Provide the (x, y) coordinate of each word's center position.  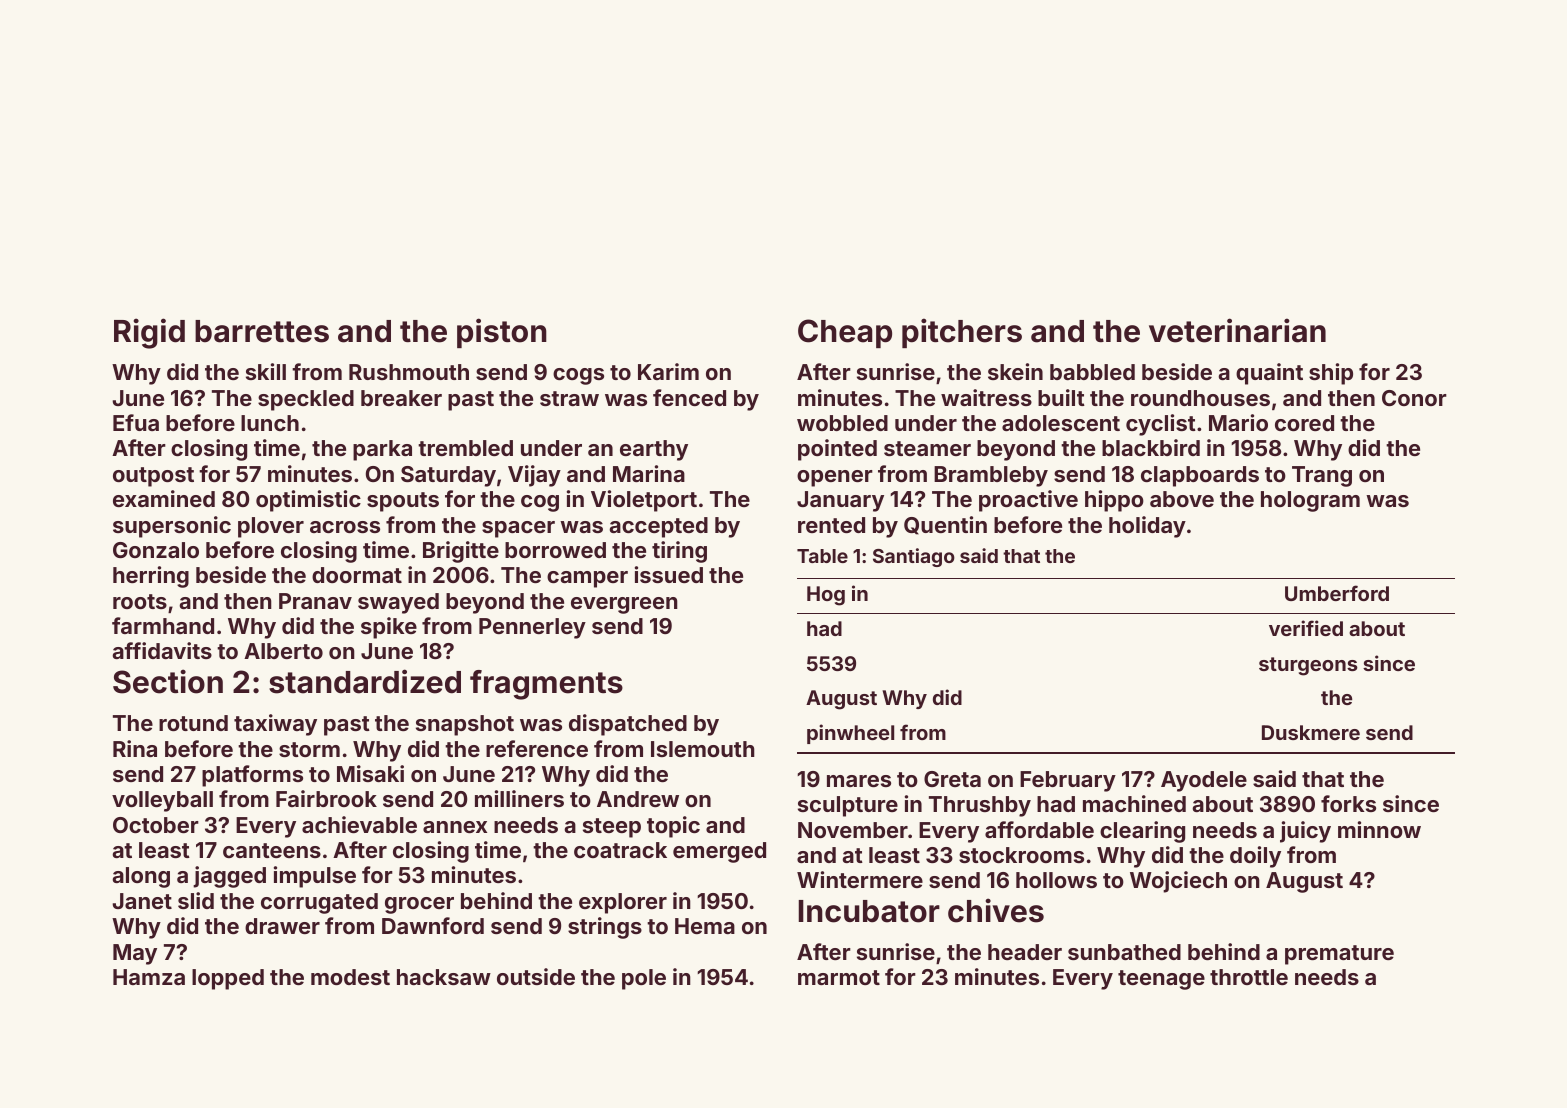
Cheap (845, 333)
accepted (658, 527)
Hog (826, 596)
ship (1331, 374)
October (156, 825)
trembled (465, 448)
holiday (1147, 527)
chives (996, 910)
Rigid (149, 333)
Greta (952, 779)
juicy (1305, 832)
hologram (1310, 501)
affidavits (162, 650)
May (135, 954)
